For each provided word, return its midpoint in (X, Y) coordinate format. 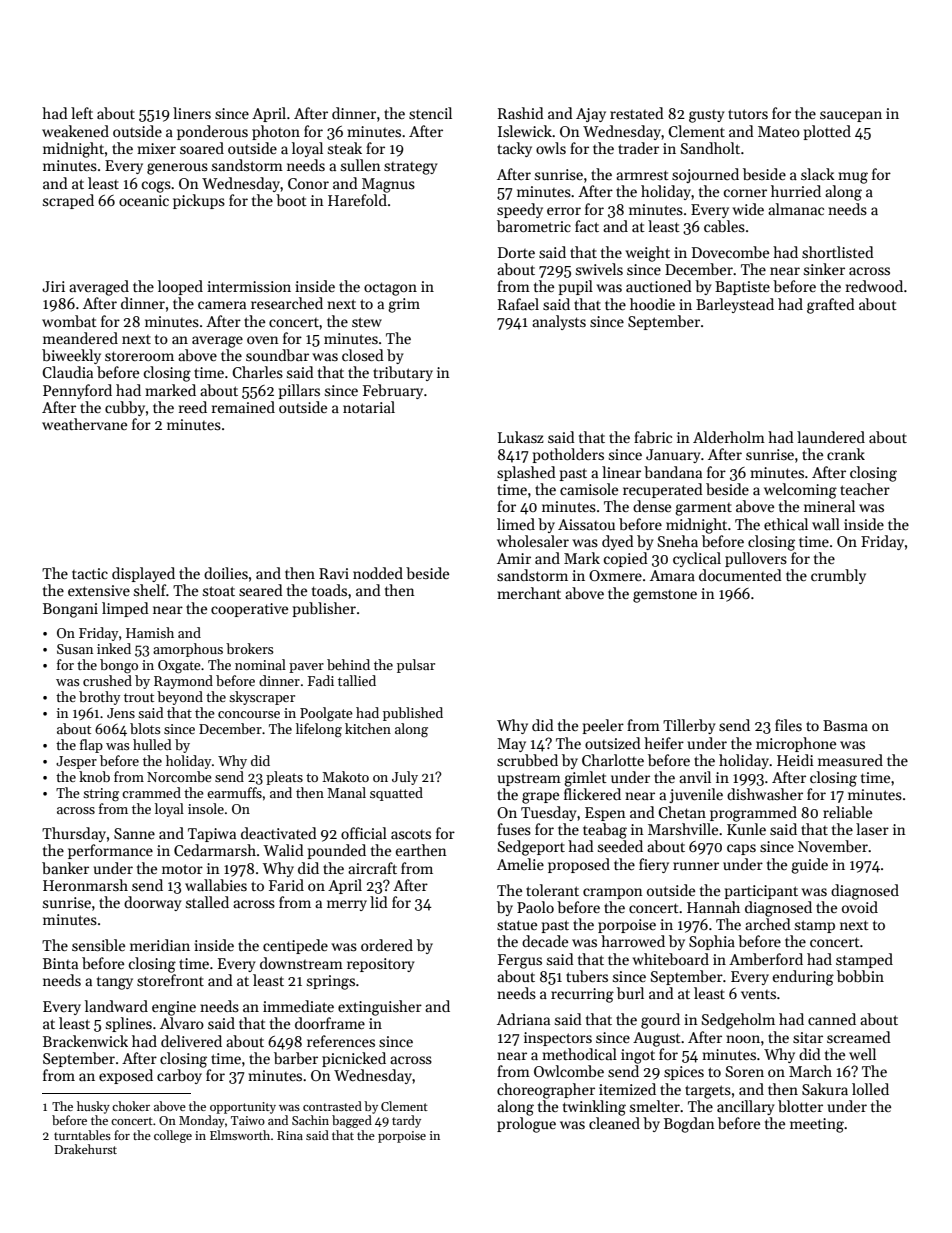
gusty (707, 116)
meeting (817, 1125)
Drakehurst (86, 1149)
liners (192, 113)
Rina (290, 1135)
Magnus (388, 185)
